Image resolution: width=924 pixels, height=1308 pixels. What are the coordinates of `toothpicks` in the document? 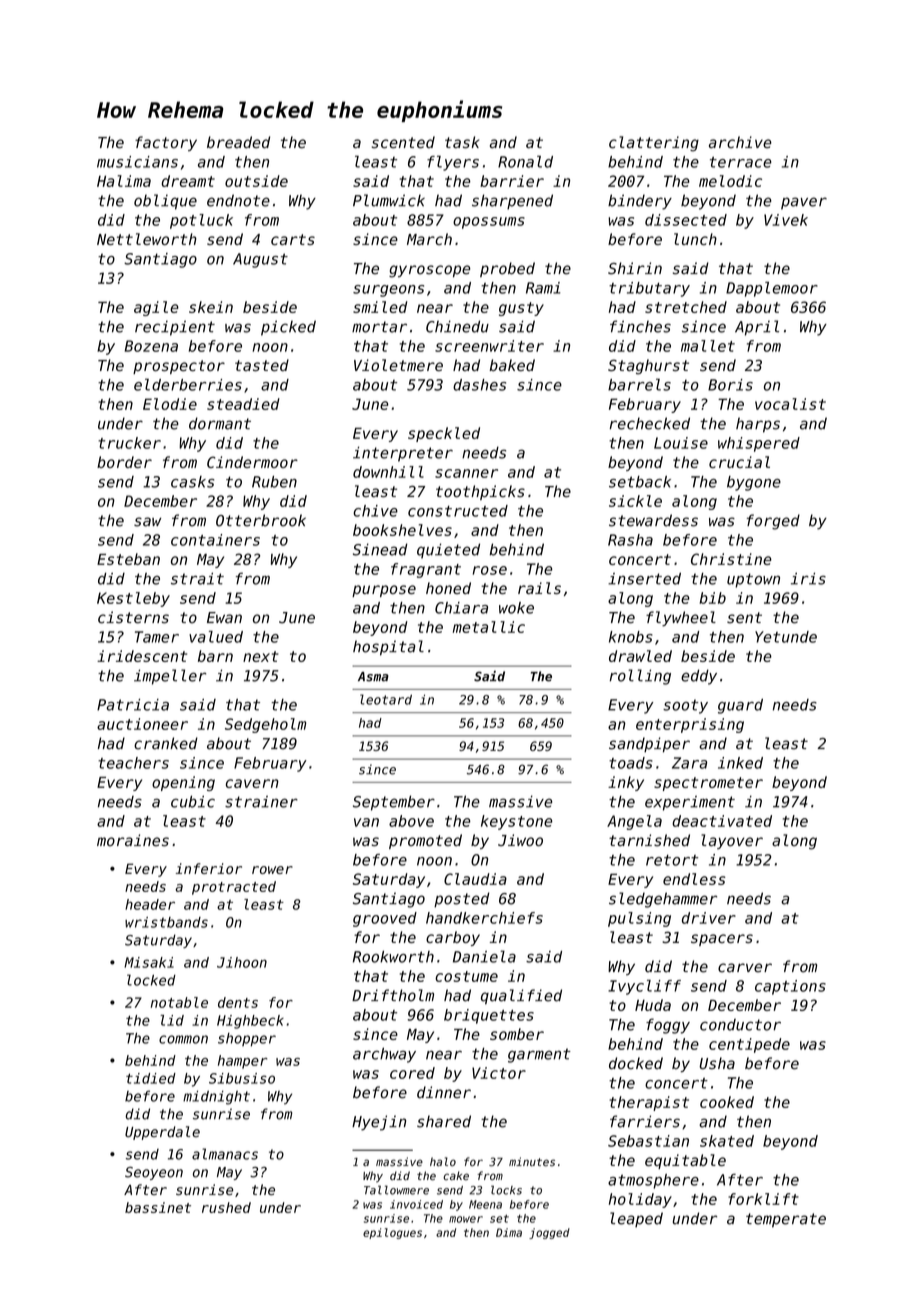 It's located at (480, 492).
